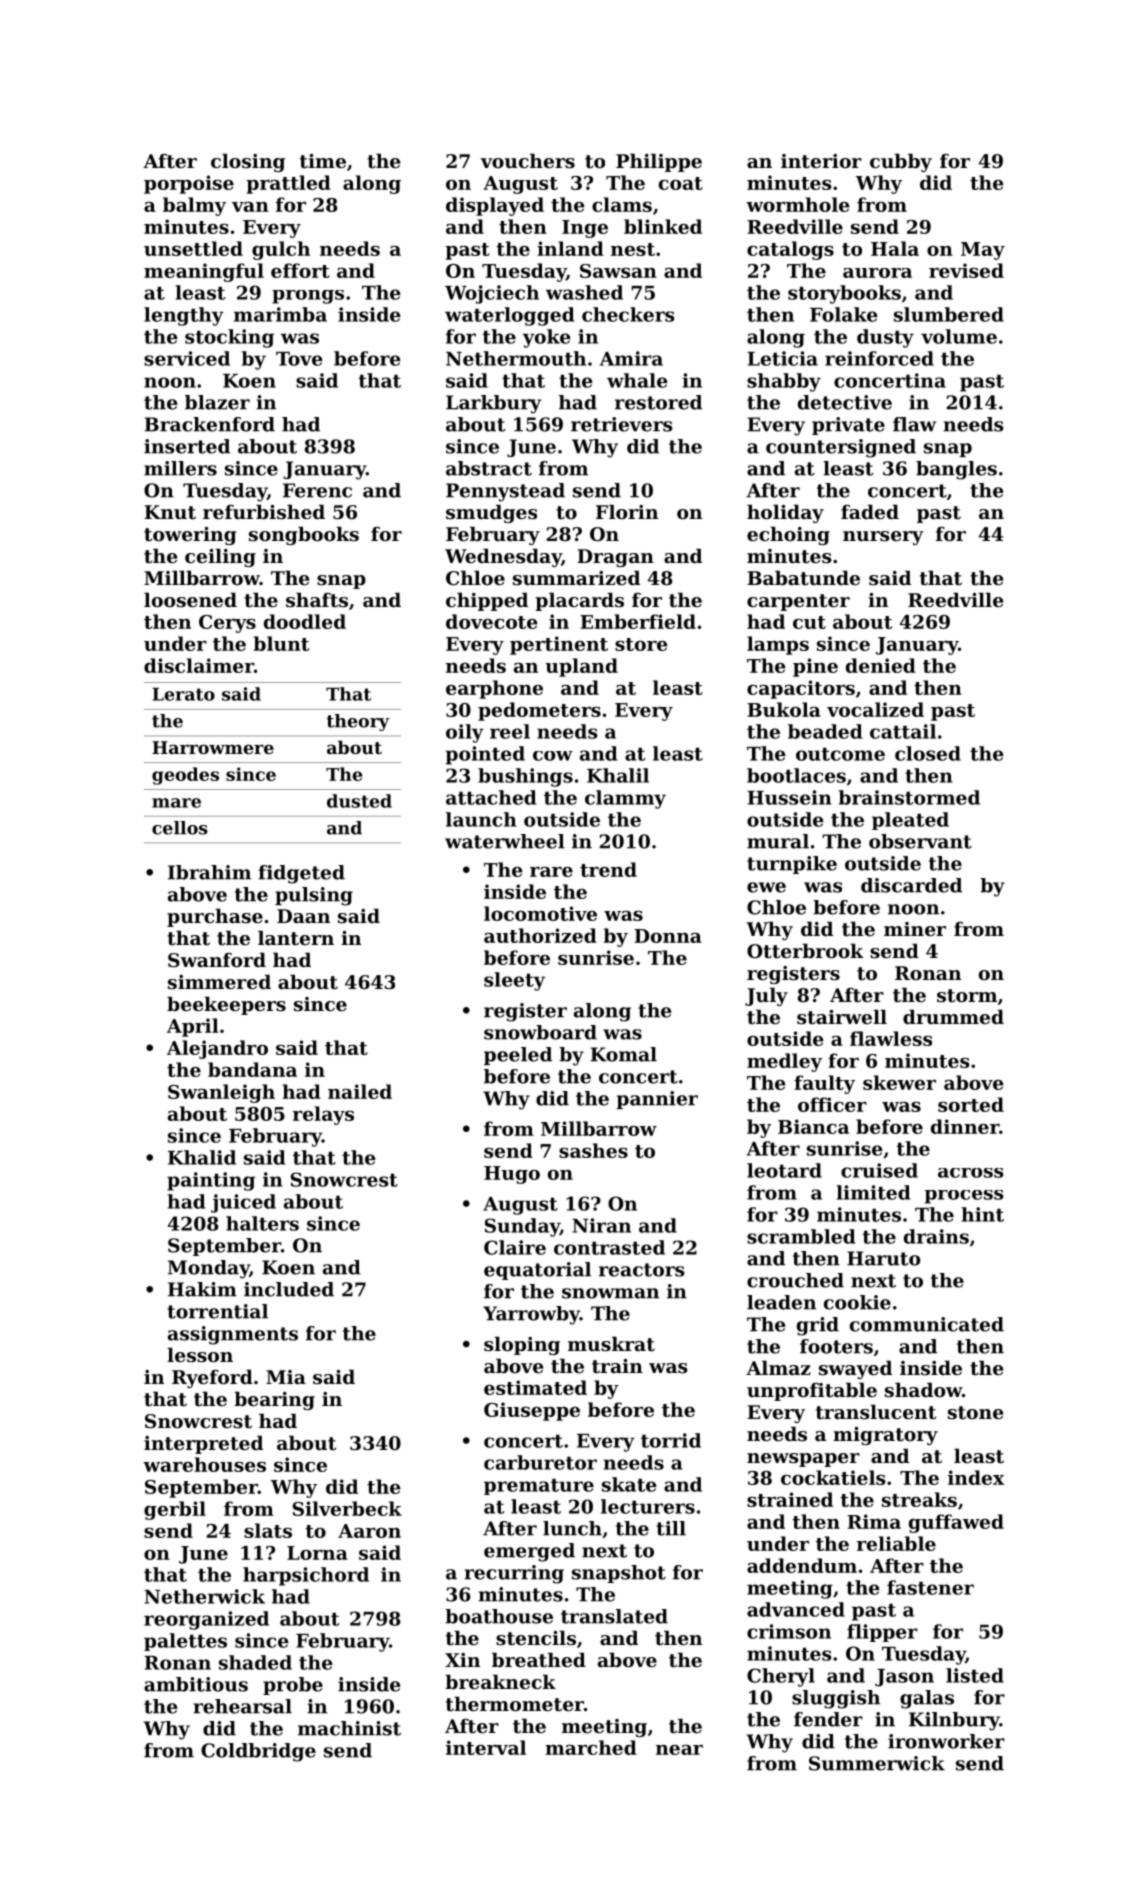 The width and height of the image is (1148, 1891). Describe the element at coordinates (901, 162) in the image. I see `cubby` at that location.
